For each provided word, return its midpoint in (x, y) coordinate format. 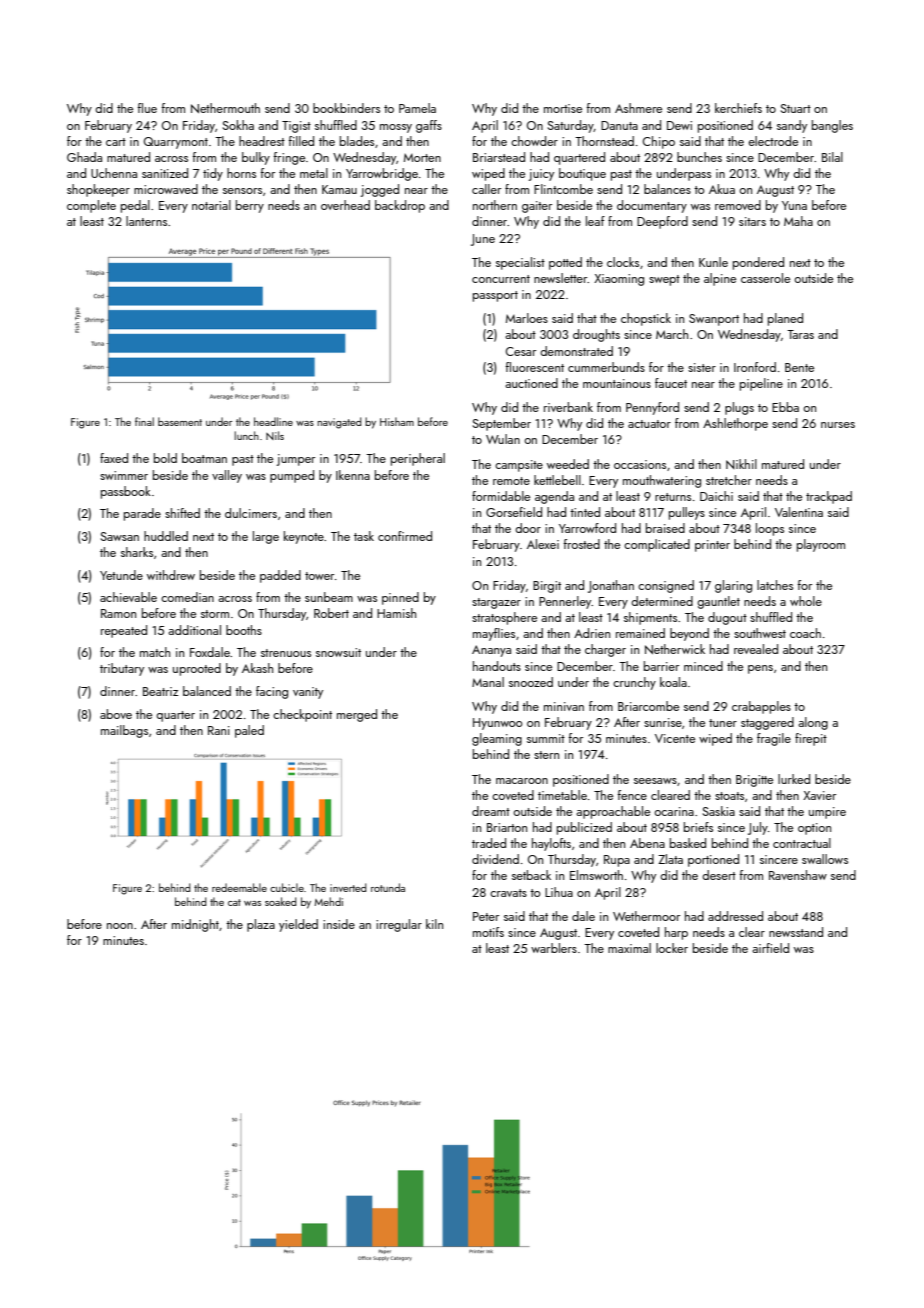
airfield (770, 948)
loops (770, 529)
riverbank (568, 407)
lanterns (146, 221)
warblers (554, 948)
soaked (281, 901)
